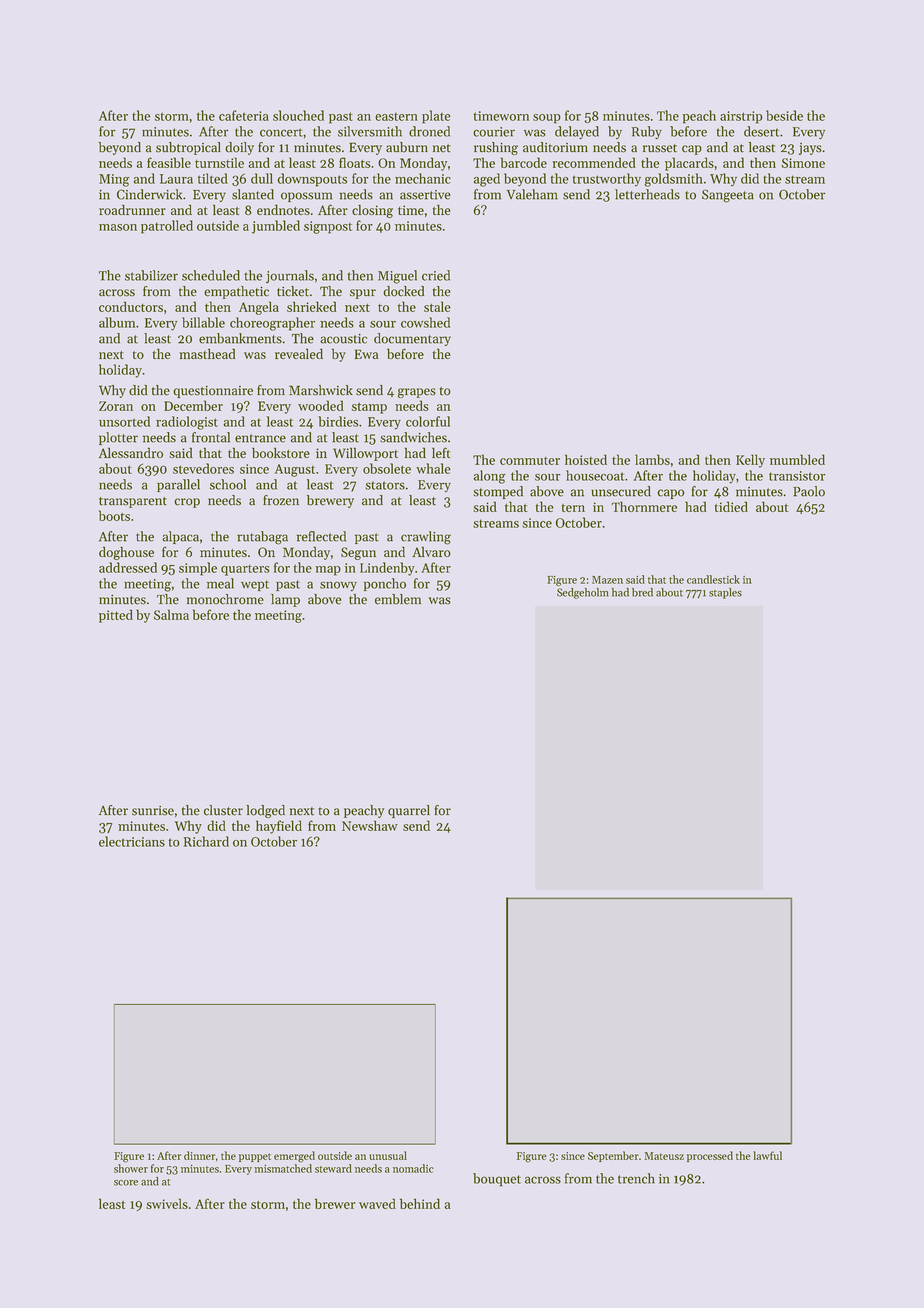  Describe the element at coordinates (116, 406) in the page. I see `Zoran` at that location.
